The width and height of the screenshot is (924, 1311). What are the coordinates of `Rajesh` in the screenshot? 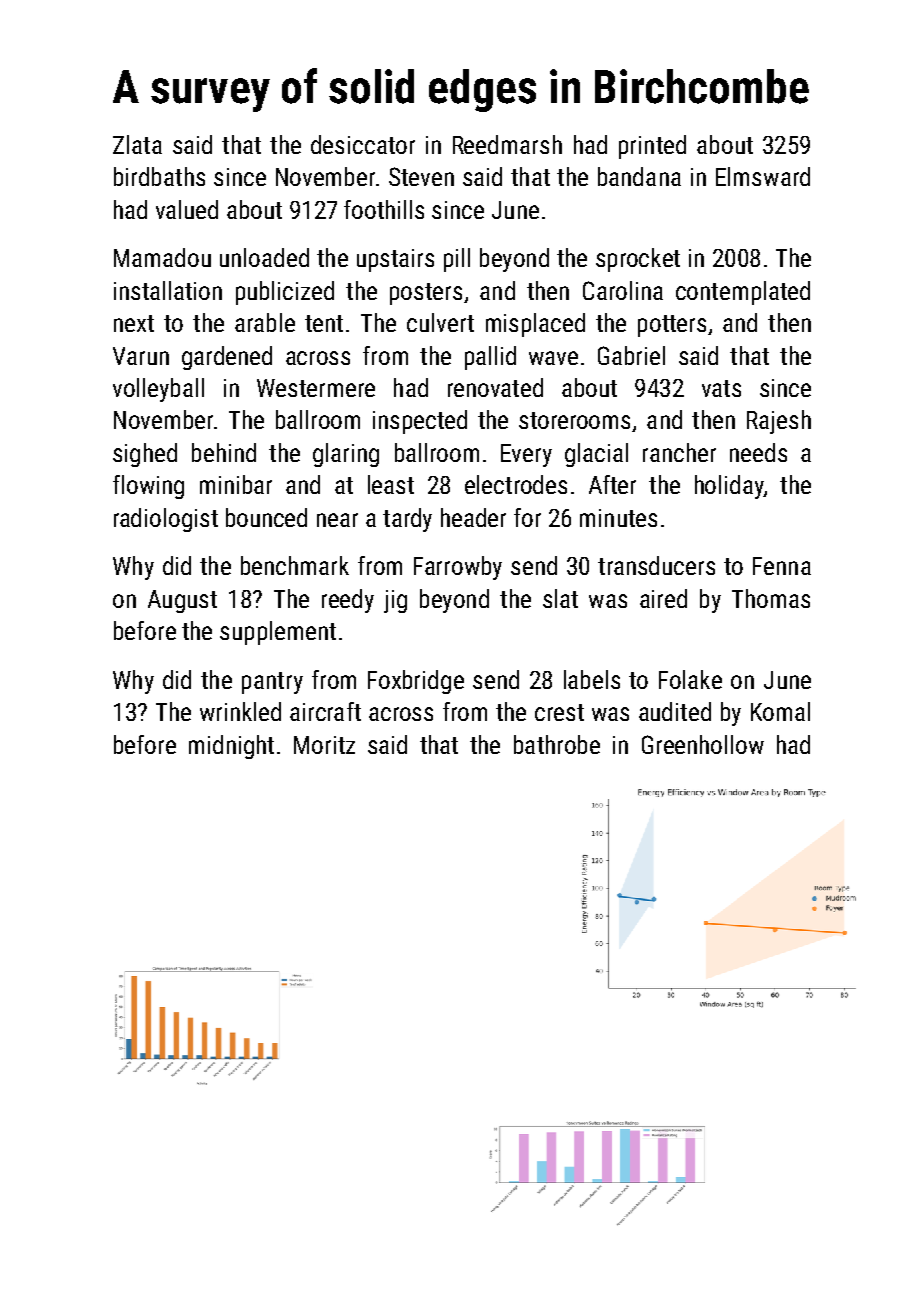 It's located at (779, 422).
